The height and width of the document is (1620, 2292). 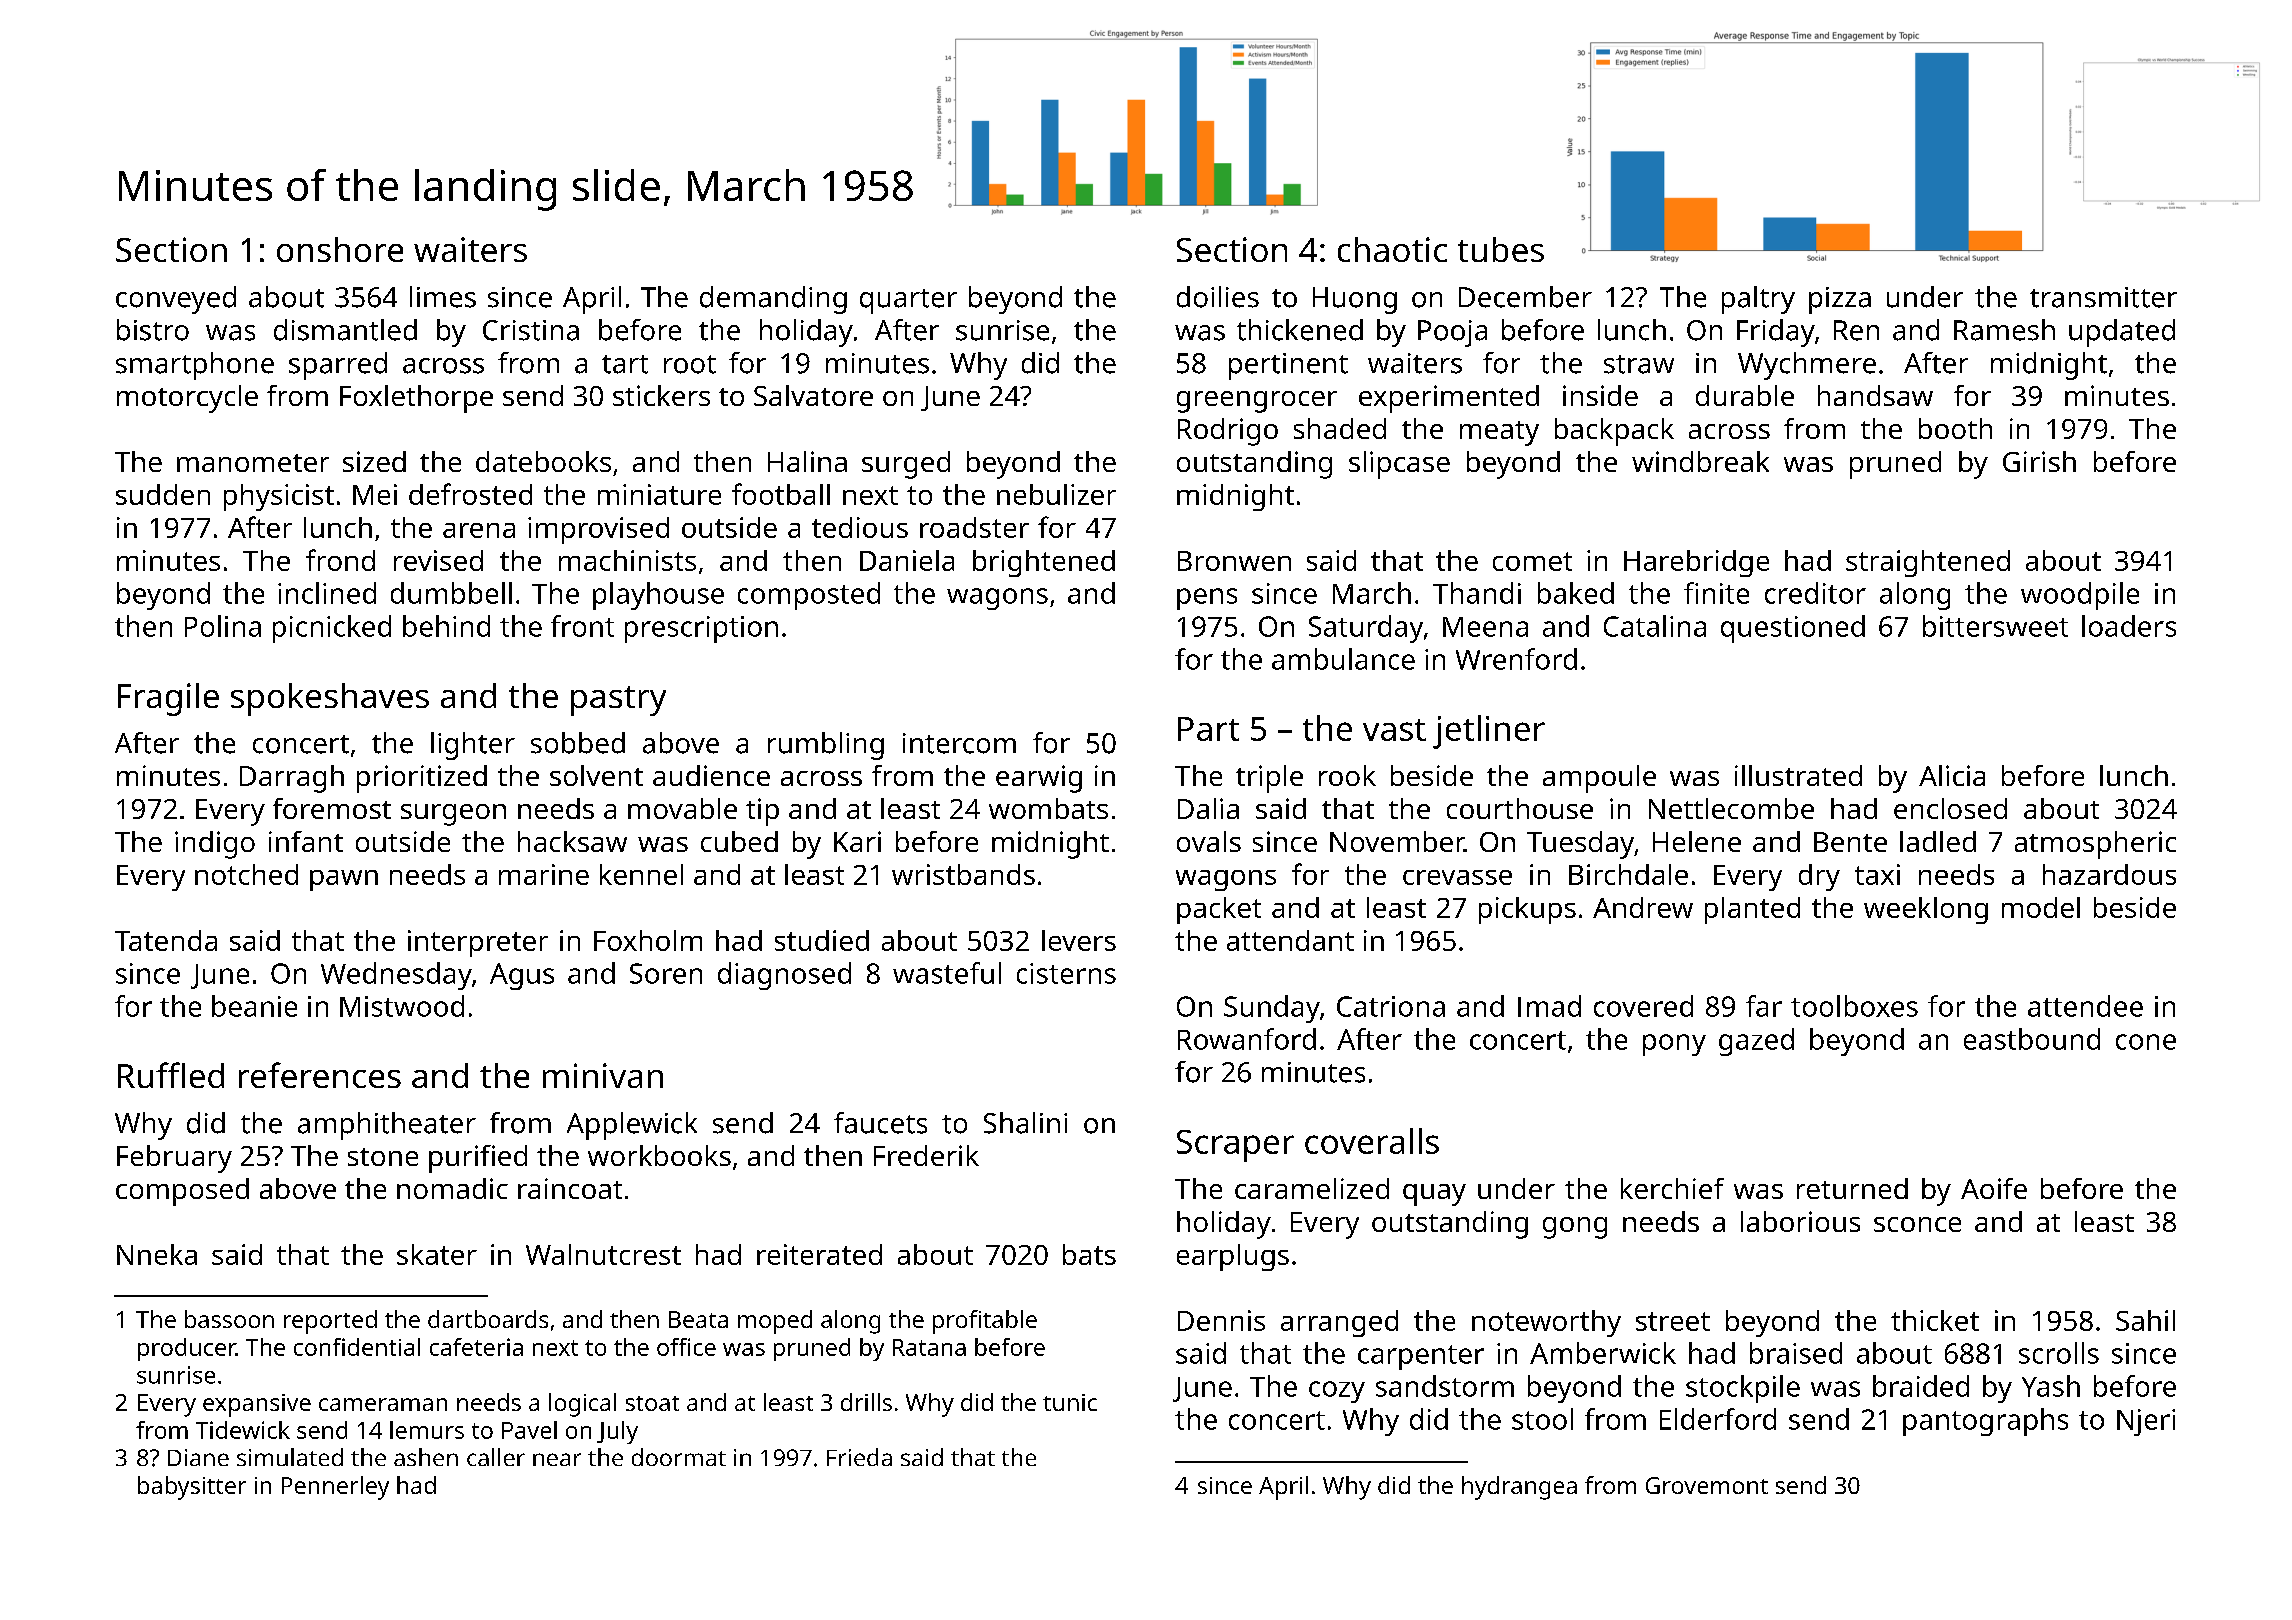 I want to click on stool, so click(x=1542, y=1419).
